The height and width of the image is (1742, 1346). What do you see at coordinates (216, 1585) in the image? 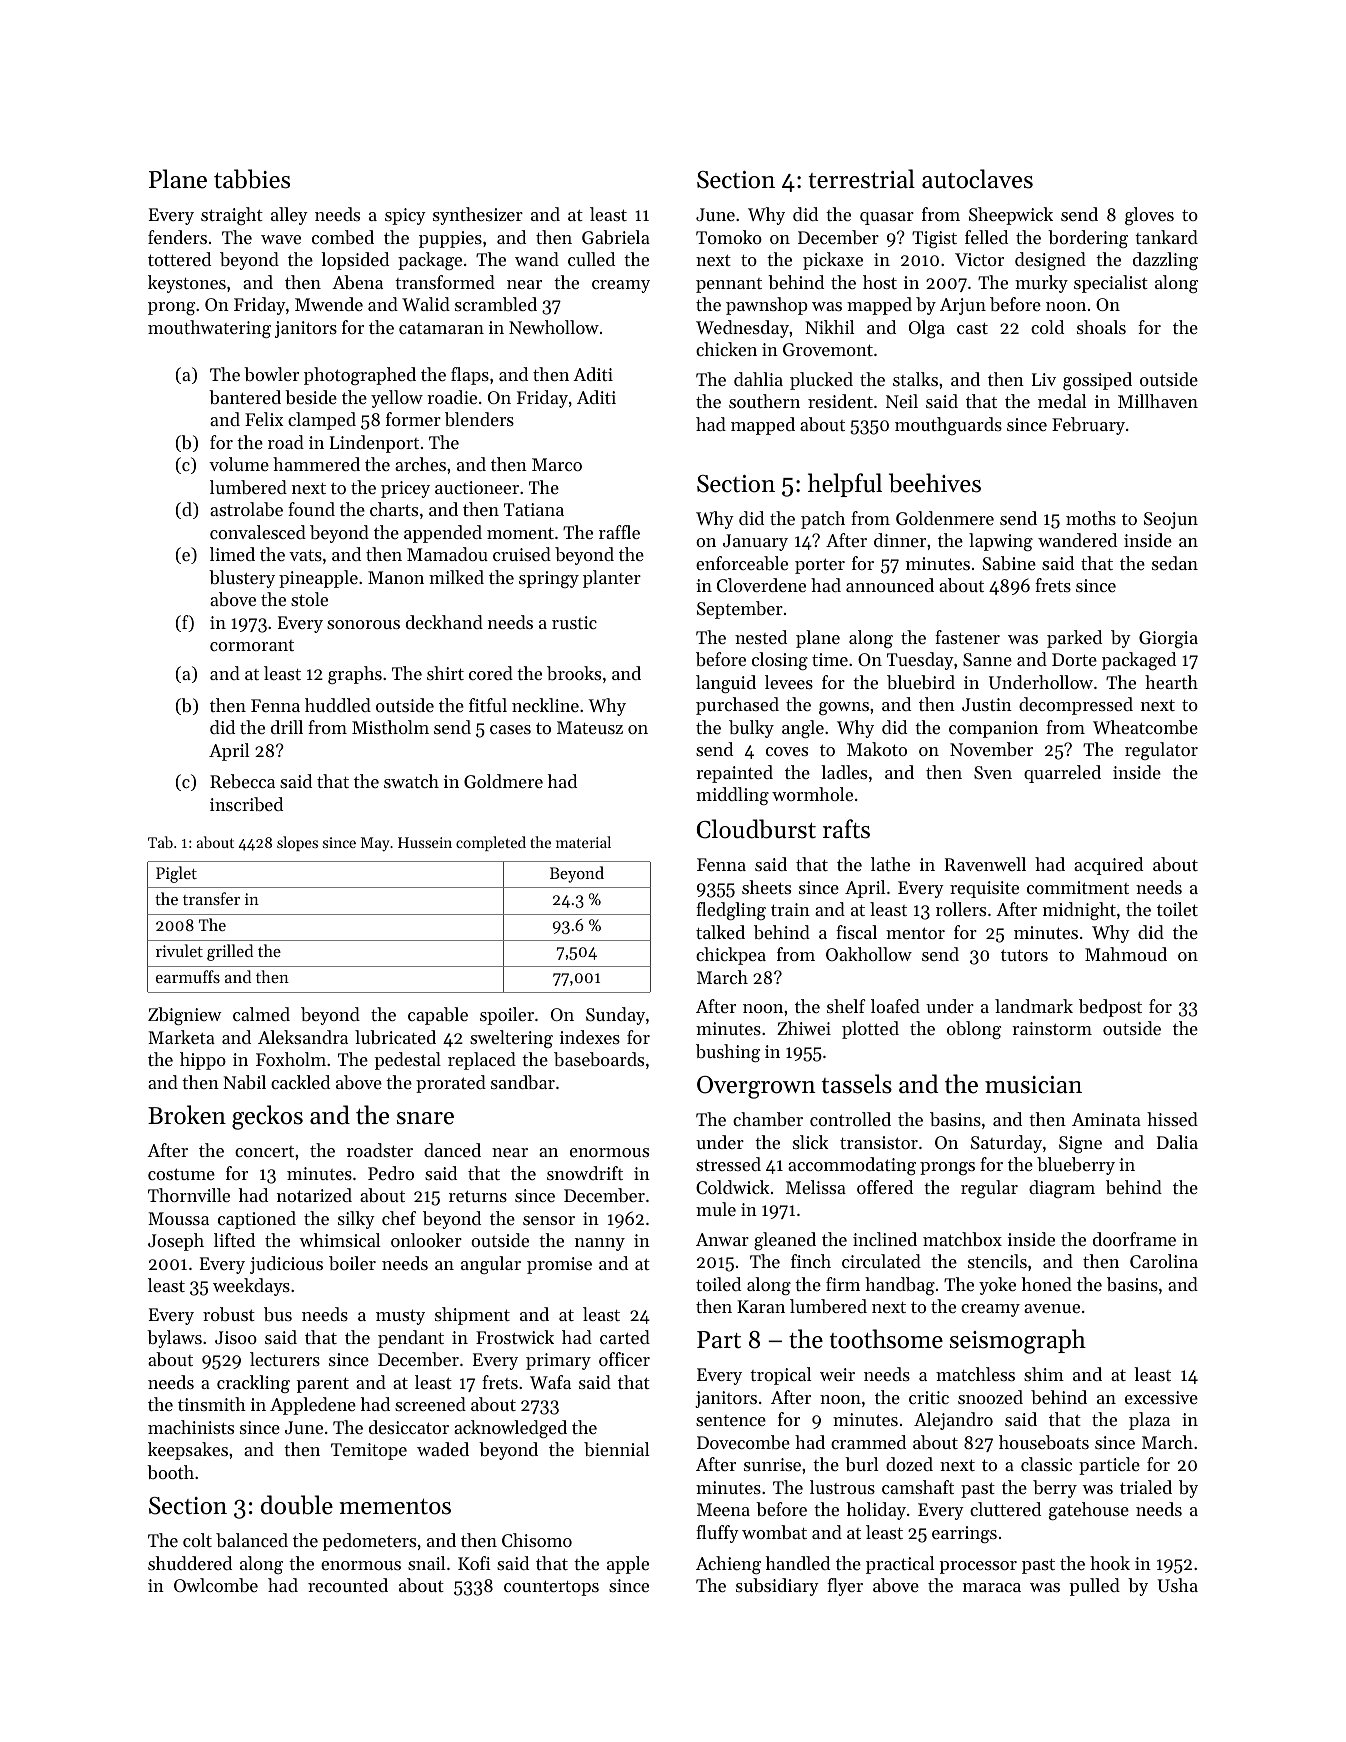
I see `Owlcombe` at bounding box center [216, 1585].
